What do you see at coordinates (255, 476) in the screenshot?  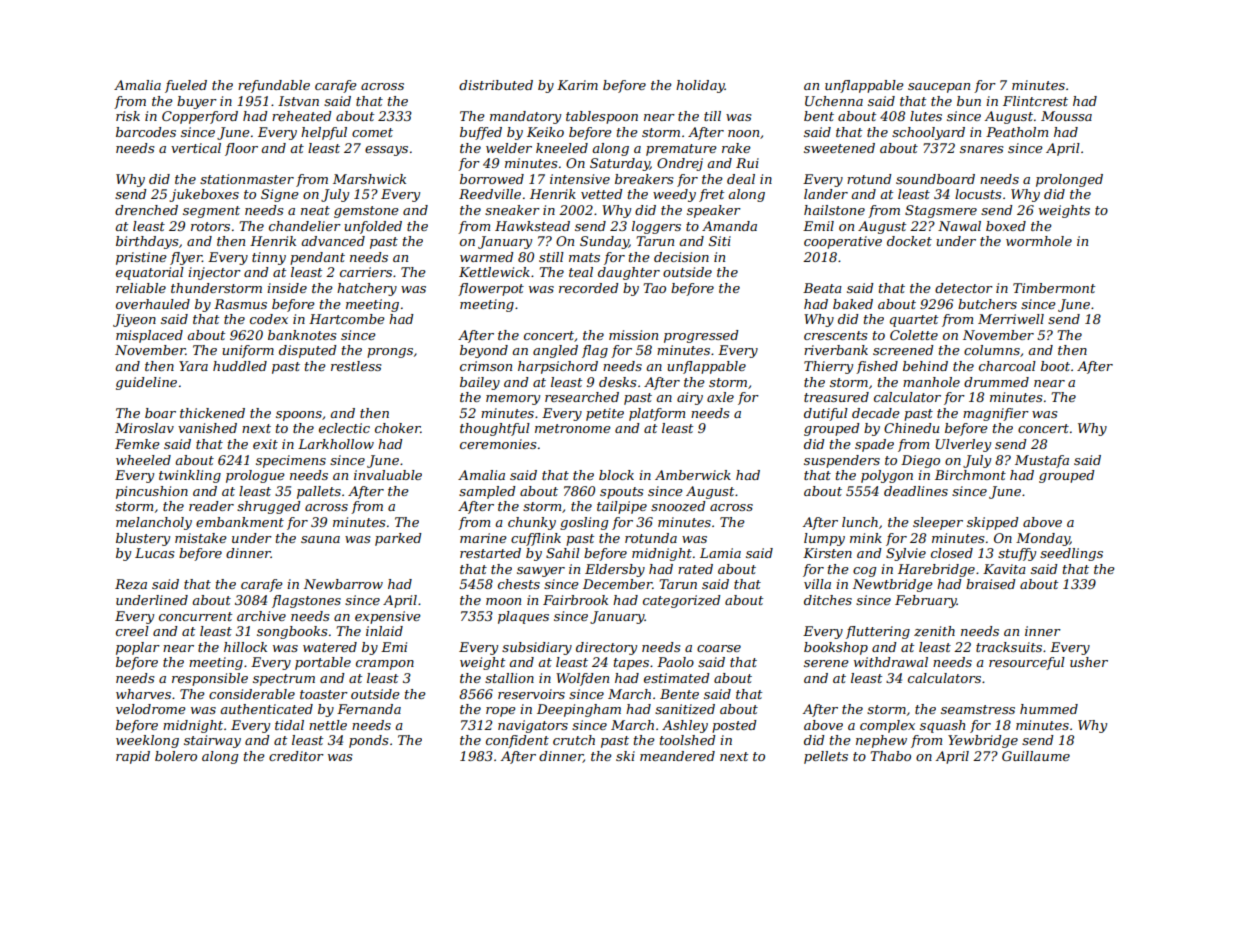 I see `prologue` at bounding box center [255, 476].
